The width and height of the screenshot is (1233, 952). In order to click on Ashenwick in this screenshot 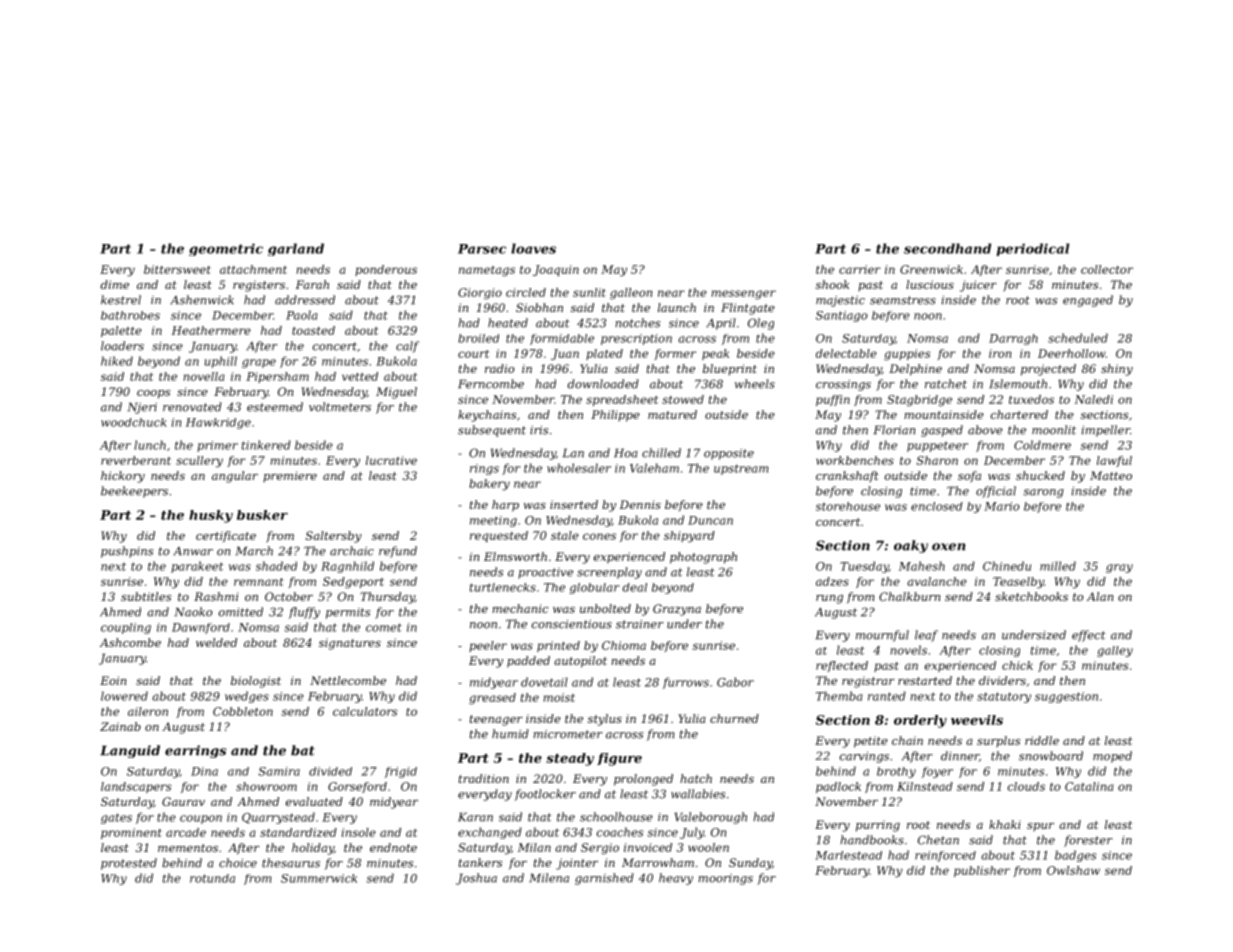, I will do `click(202, 300)`.
